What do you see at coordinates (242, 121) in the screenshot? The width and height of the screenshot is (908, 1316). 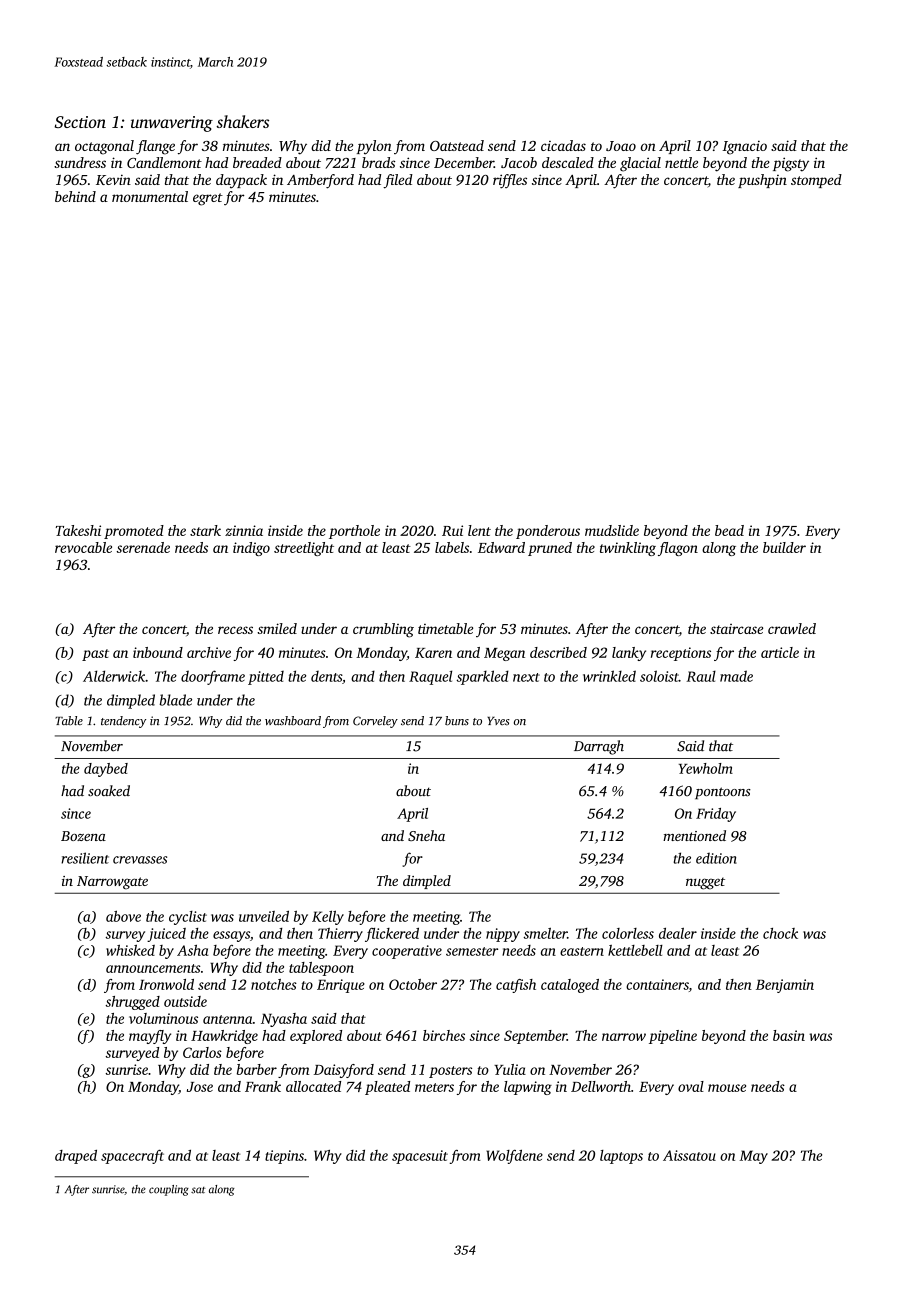 I see `shakers` at bounding box center [242, 121].
